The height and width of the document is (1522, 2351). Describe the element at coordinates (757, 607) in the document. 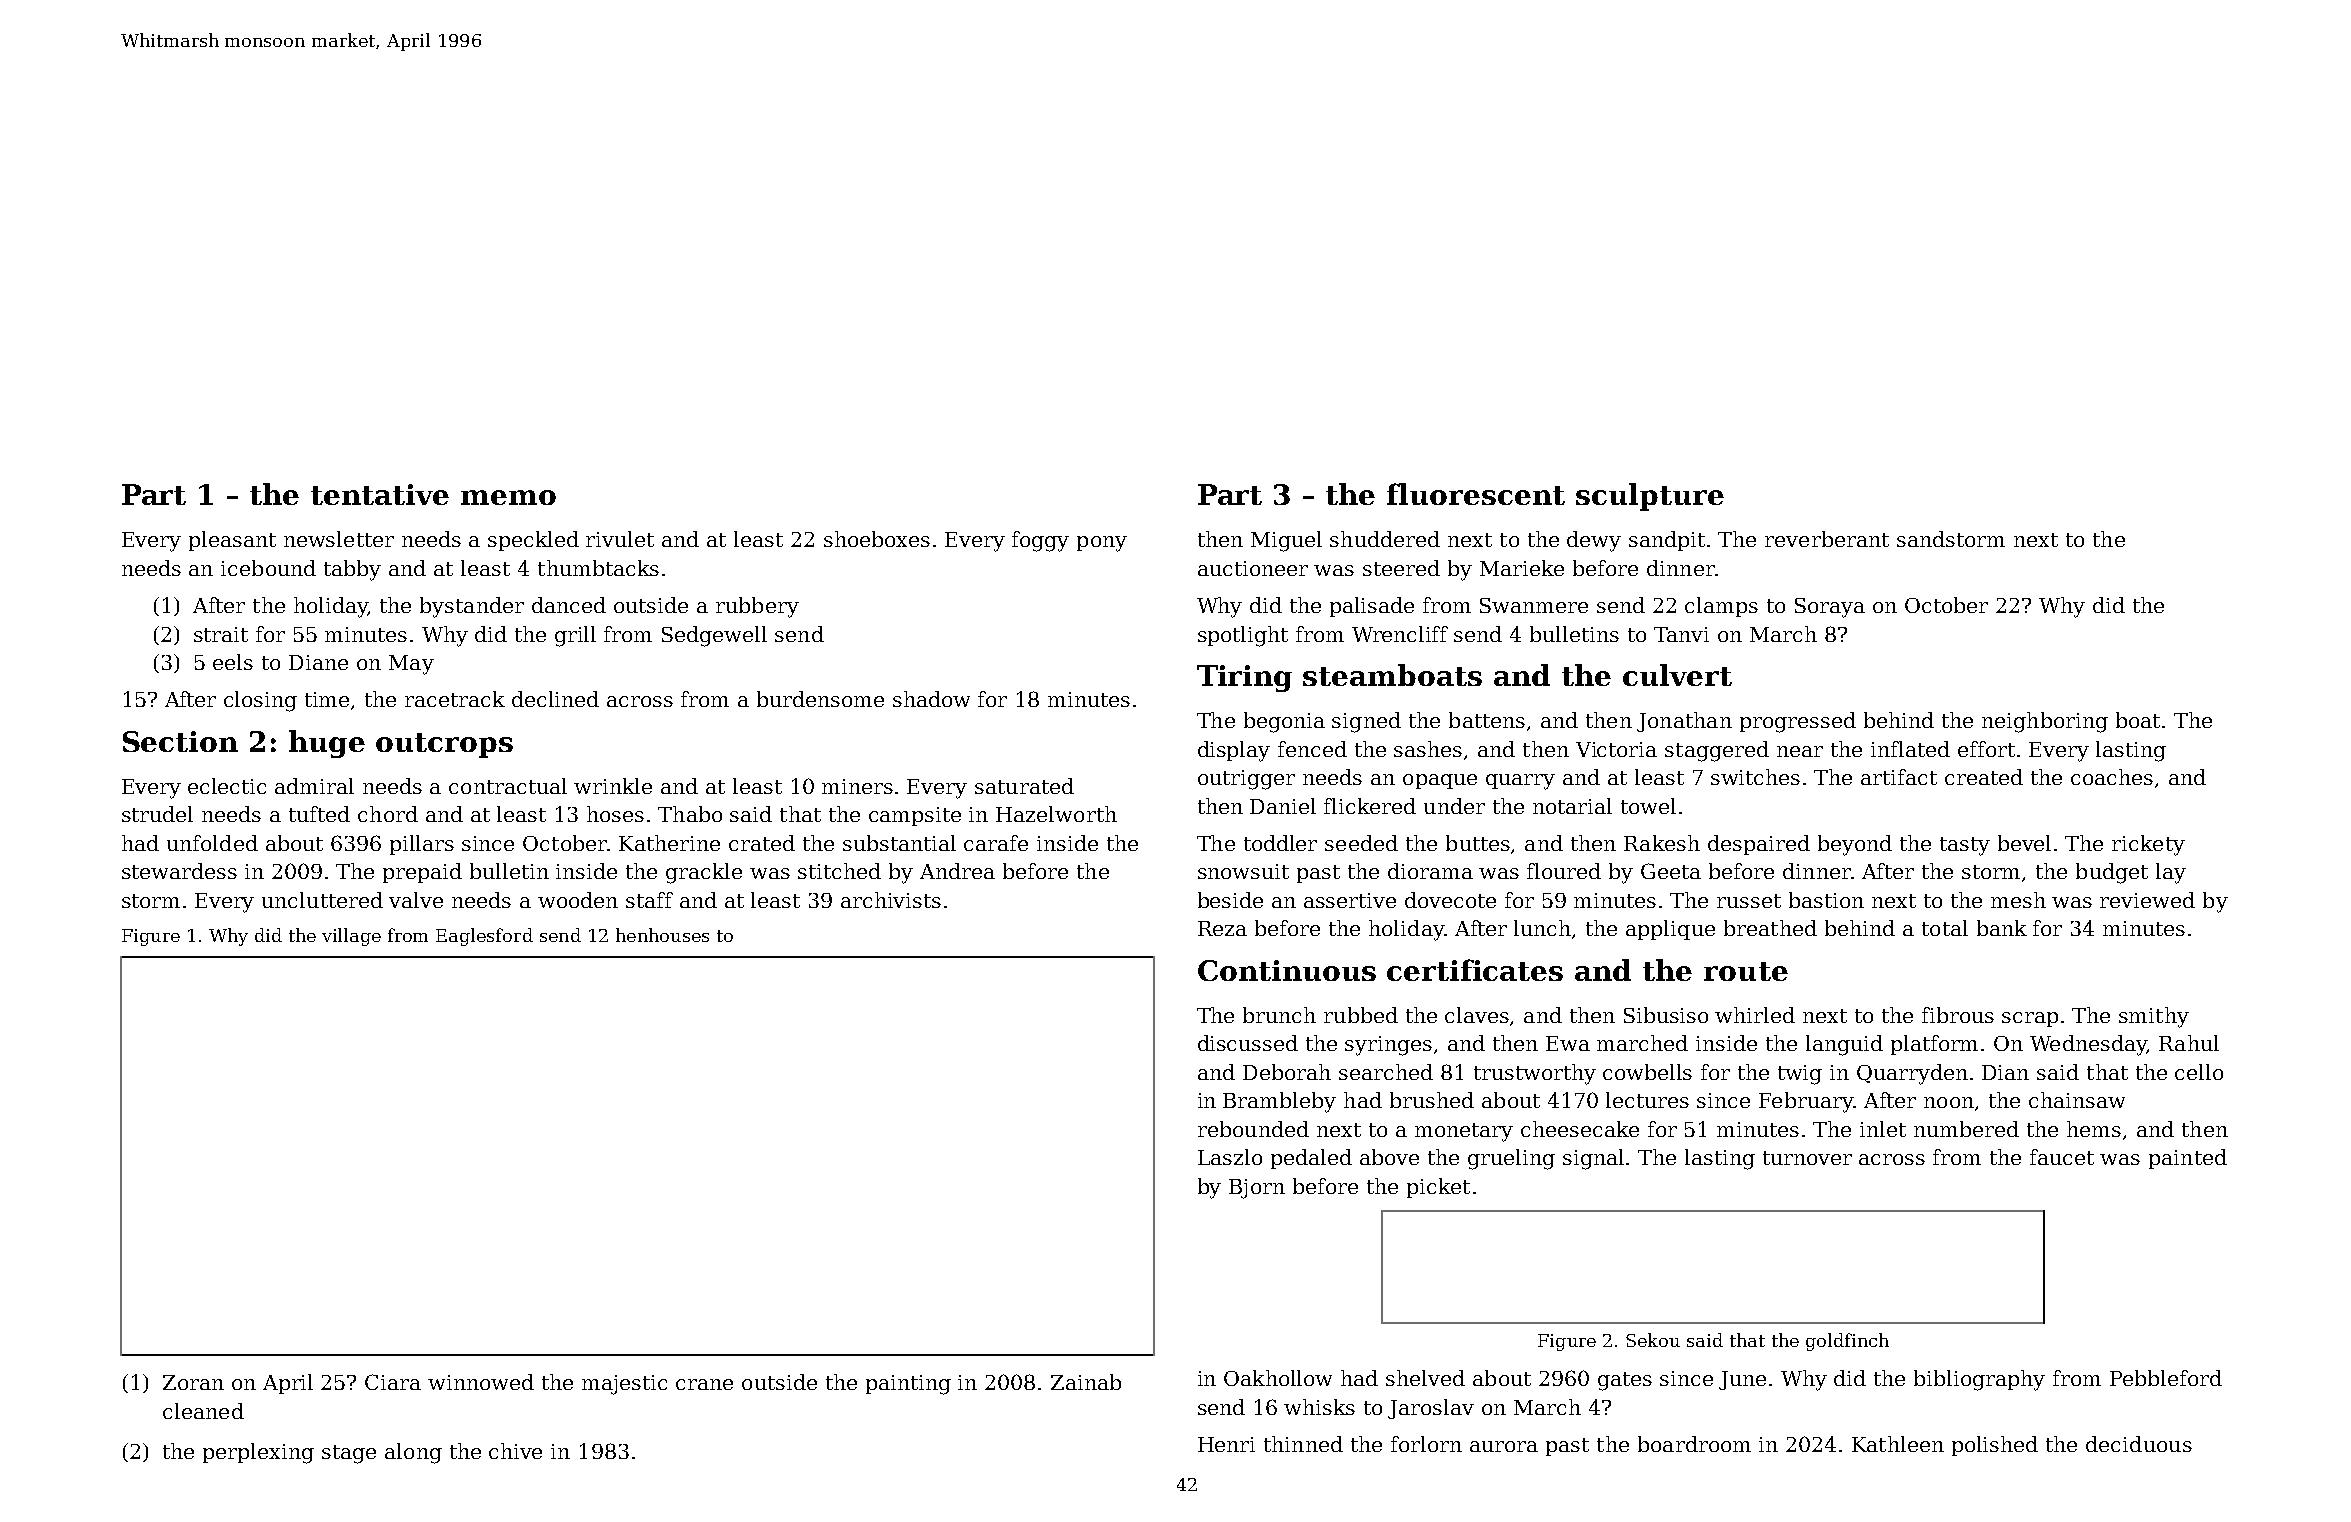

I see `rubbery` at that location.
